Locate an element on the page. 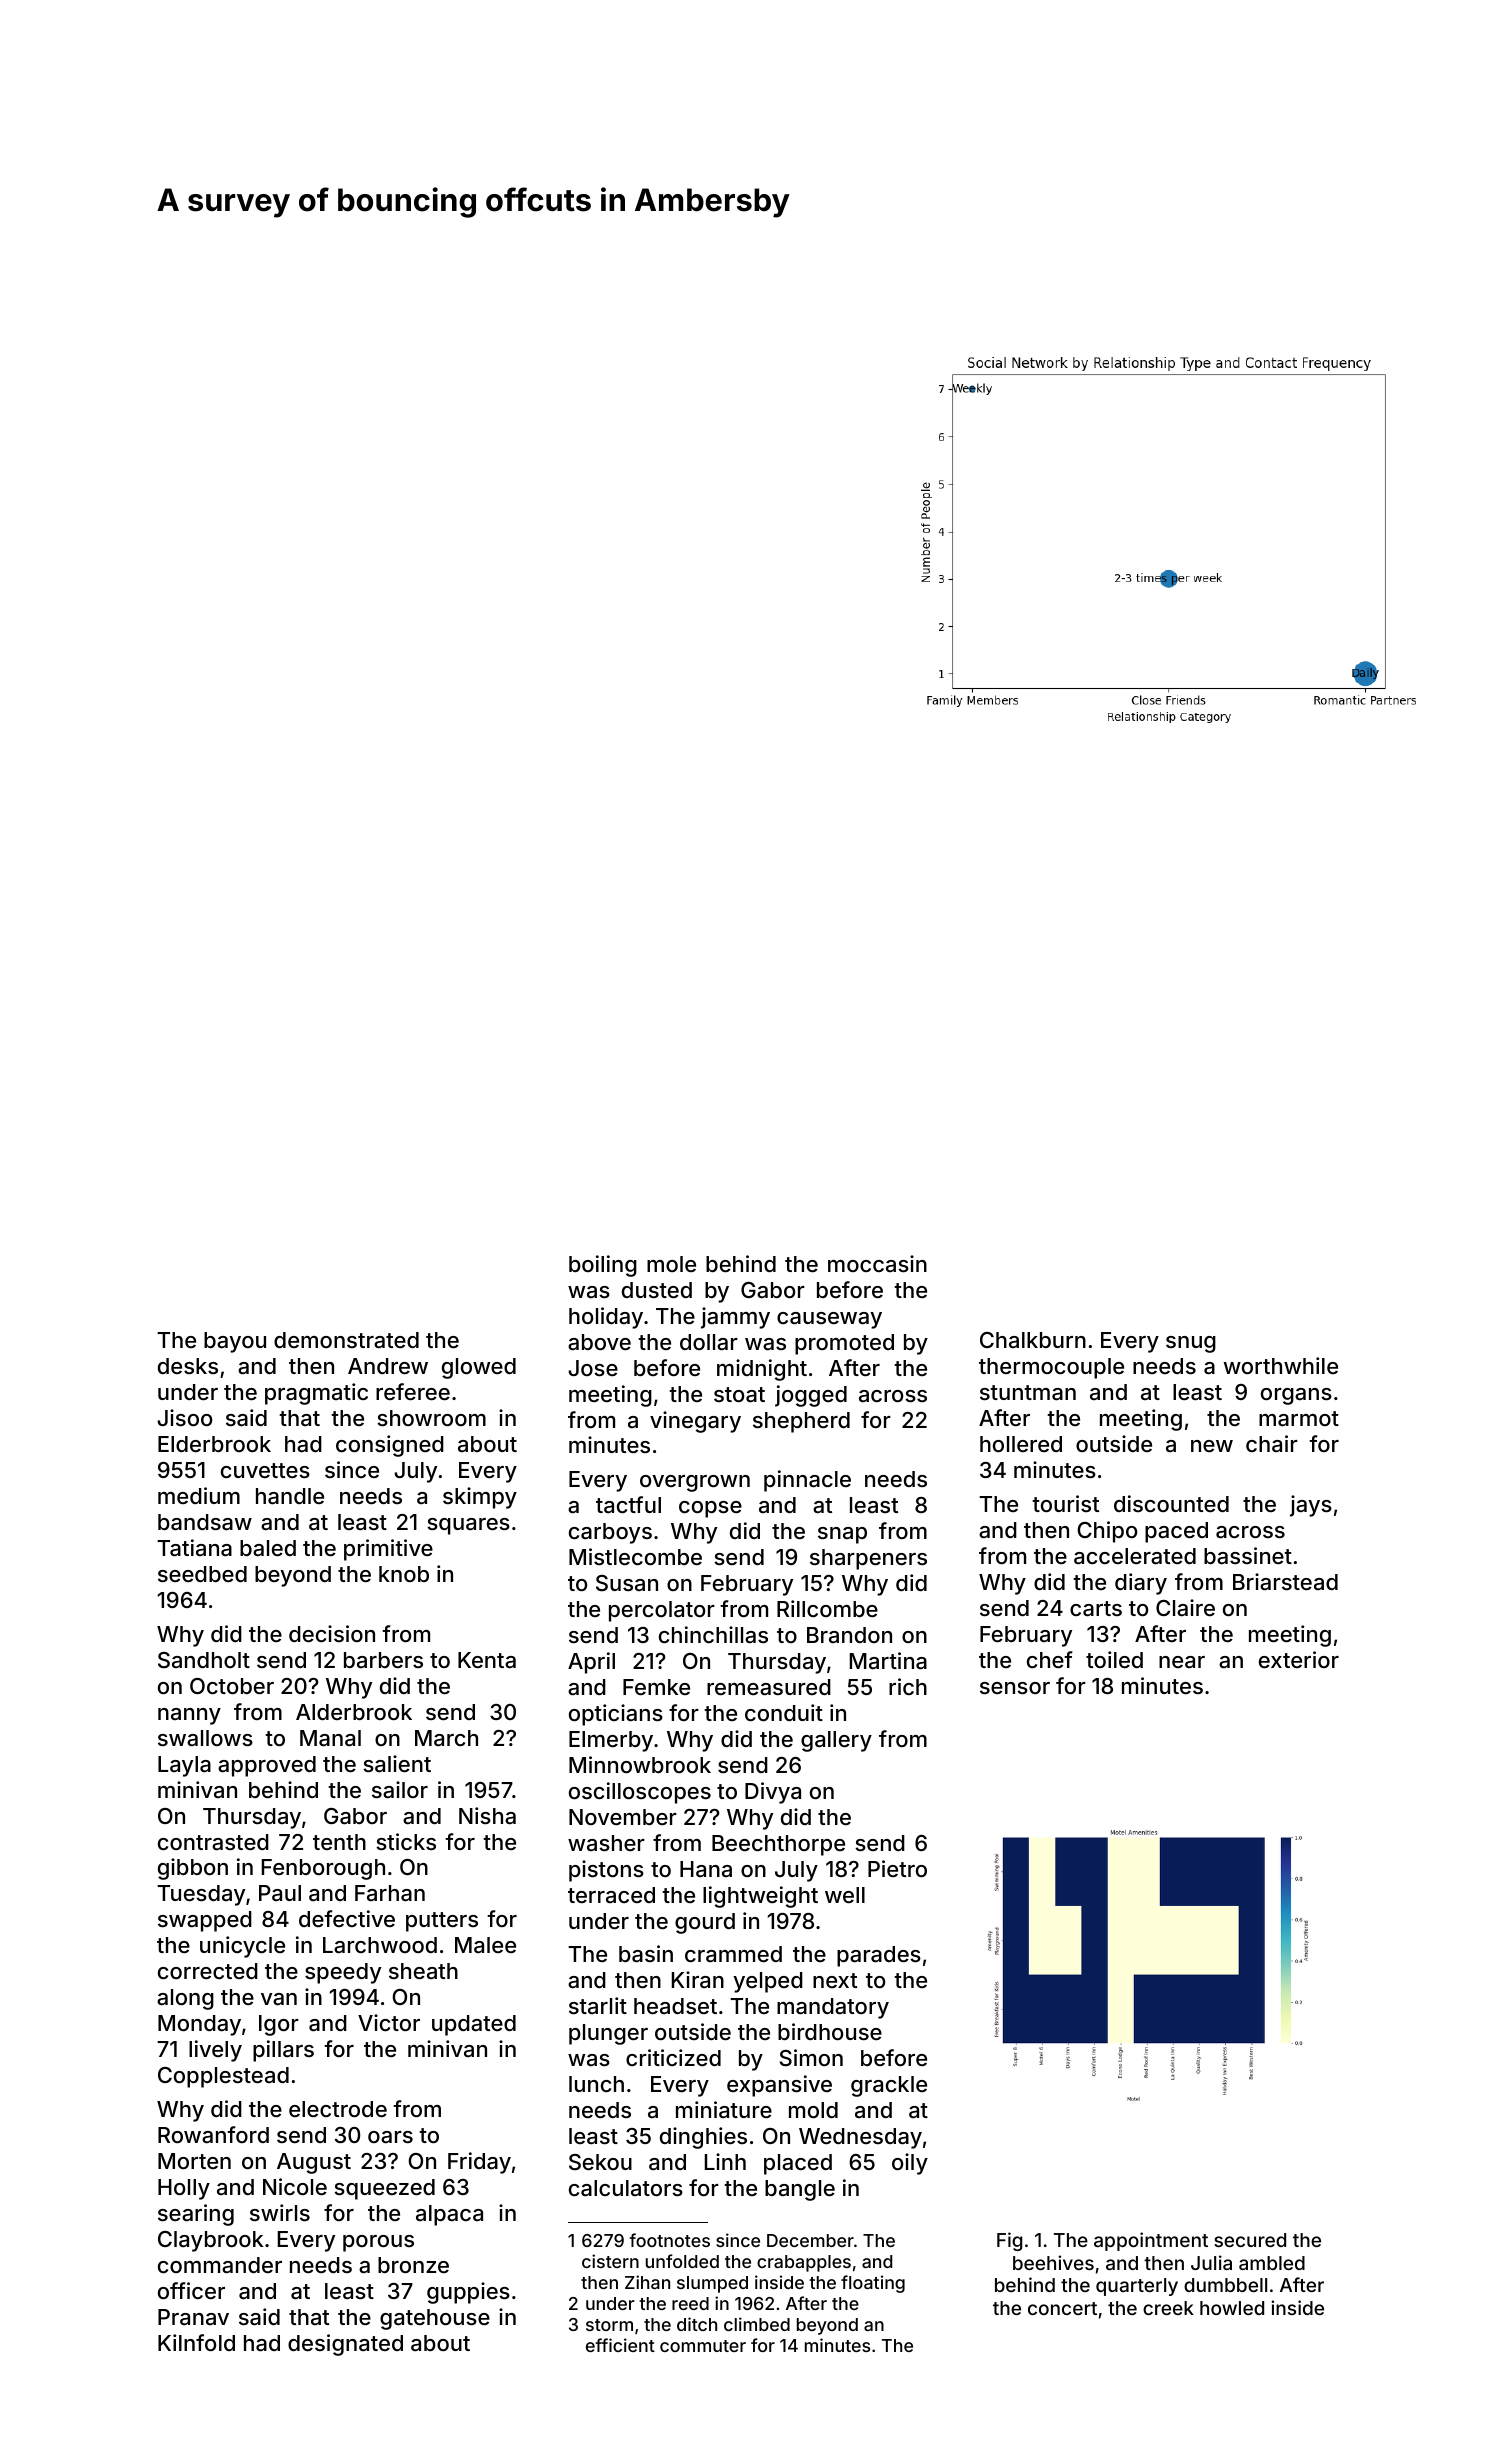 The width and height of the document is (1496, 2464). commander is located at coordinates (220, 2265).
